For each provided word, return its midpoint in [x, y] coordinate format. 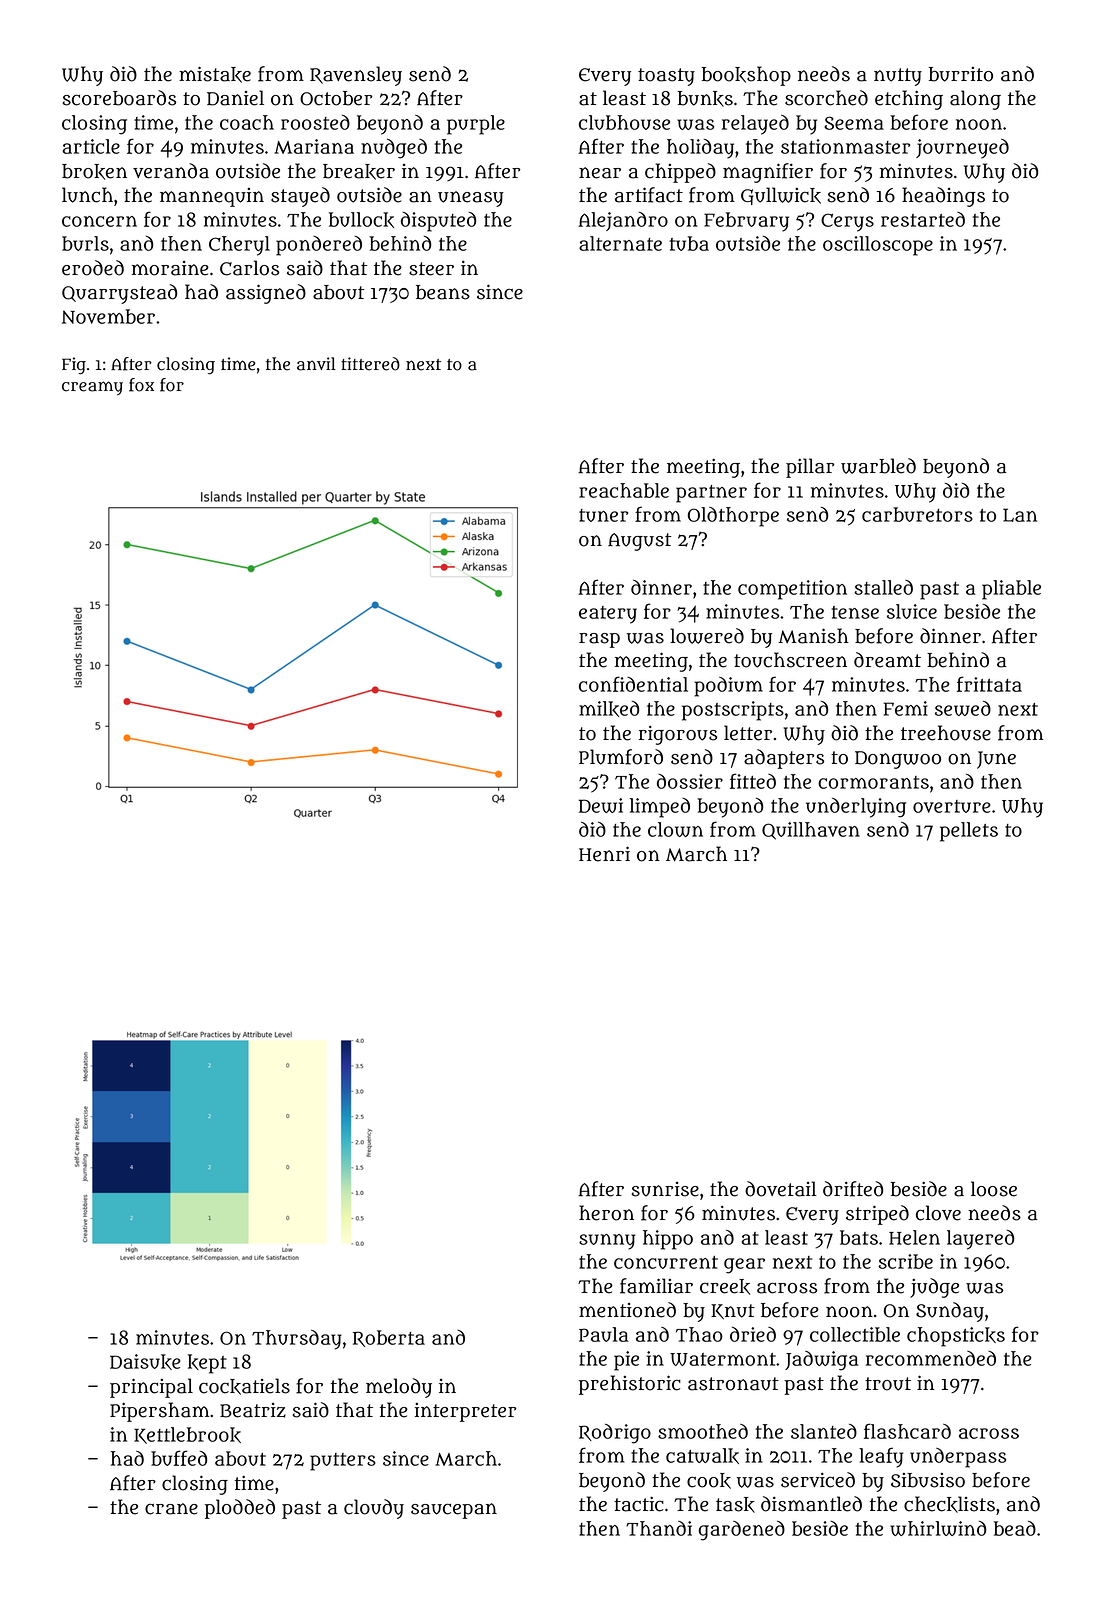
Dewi [601, 805]
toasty [666, 77]
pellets [969, 832]
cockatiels [244, 1386]
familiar [656, 1286]
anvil [316, 364]
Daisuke [145, 1362]
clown [675, 829]
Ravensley [356, 76]
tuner [603, 515]
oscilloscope [878, 246]
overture [952, 806]
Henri [604, 854]
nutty [898, 77]
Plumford [621, 757]
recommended [931, 1358]
